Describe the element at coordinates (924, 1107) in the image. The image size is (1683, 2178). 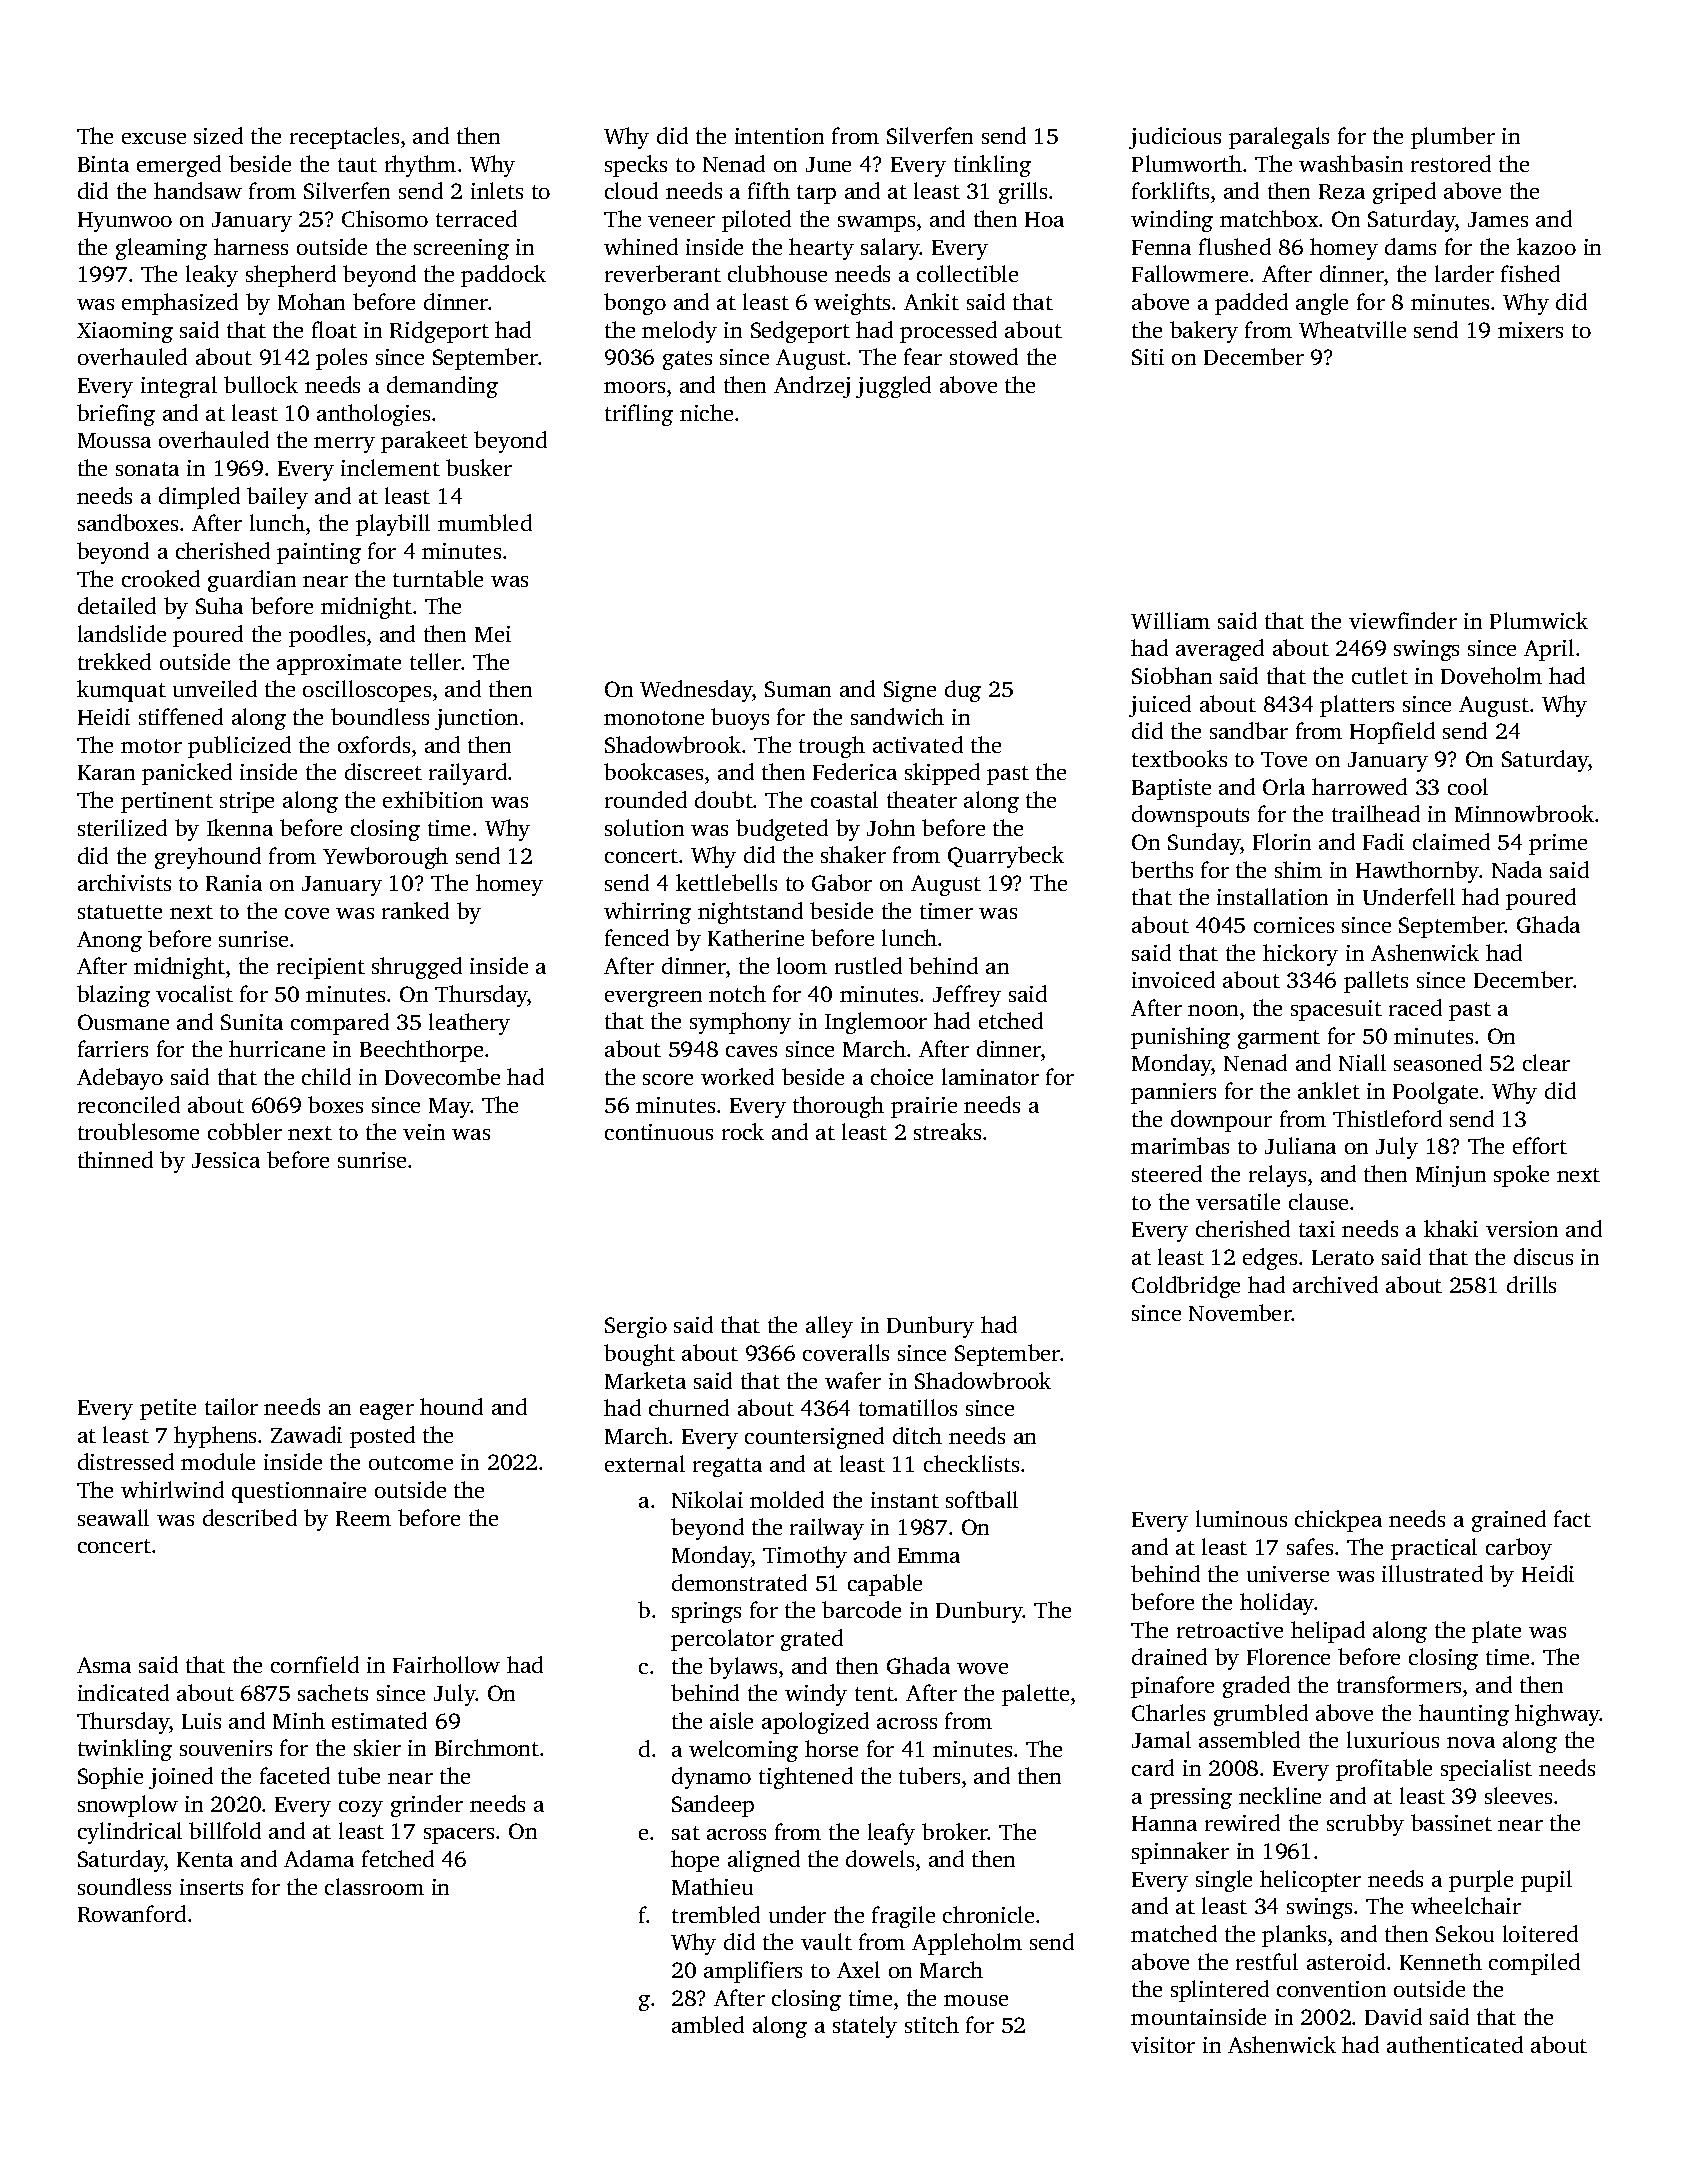
I see `prairie` at that location.
